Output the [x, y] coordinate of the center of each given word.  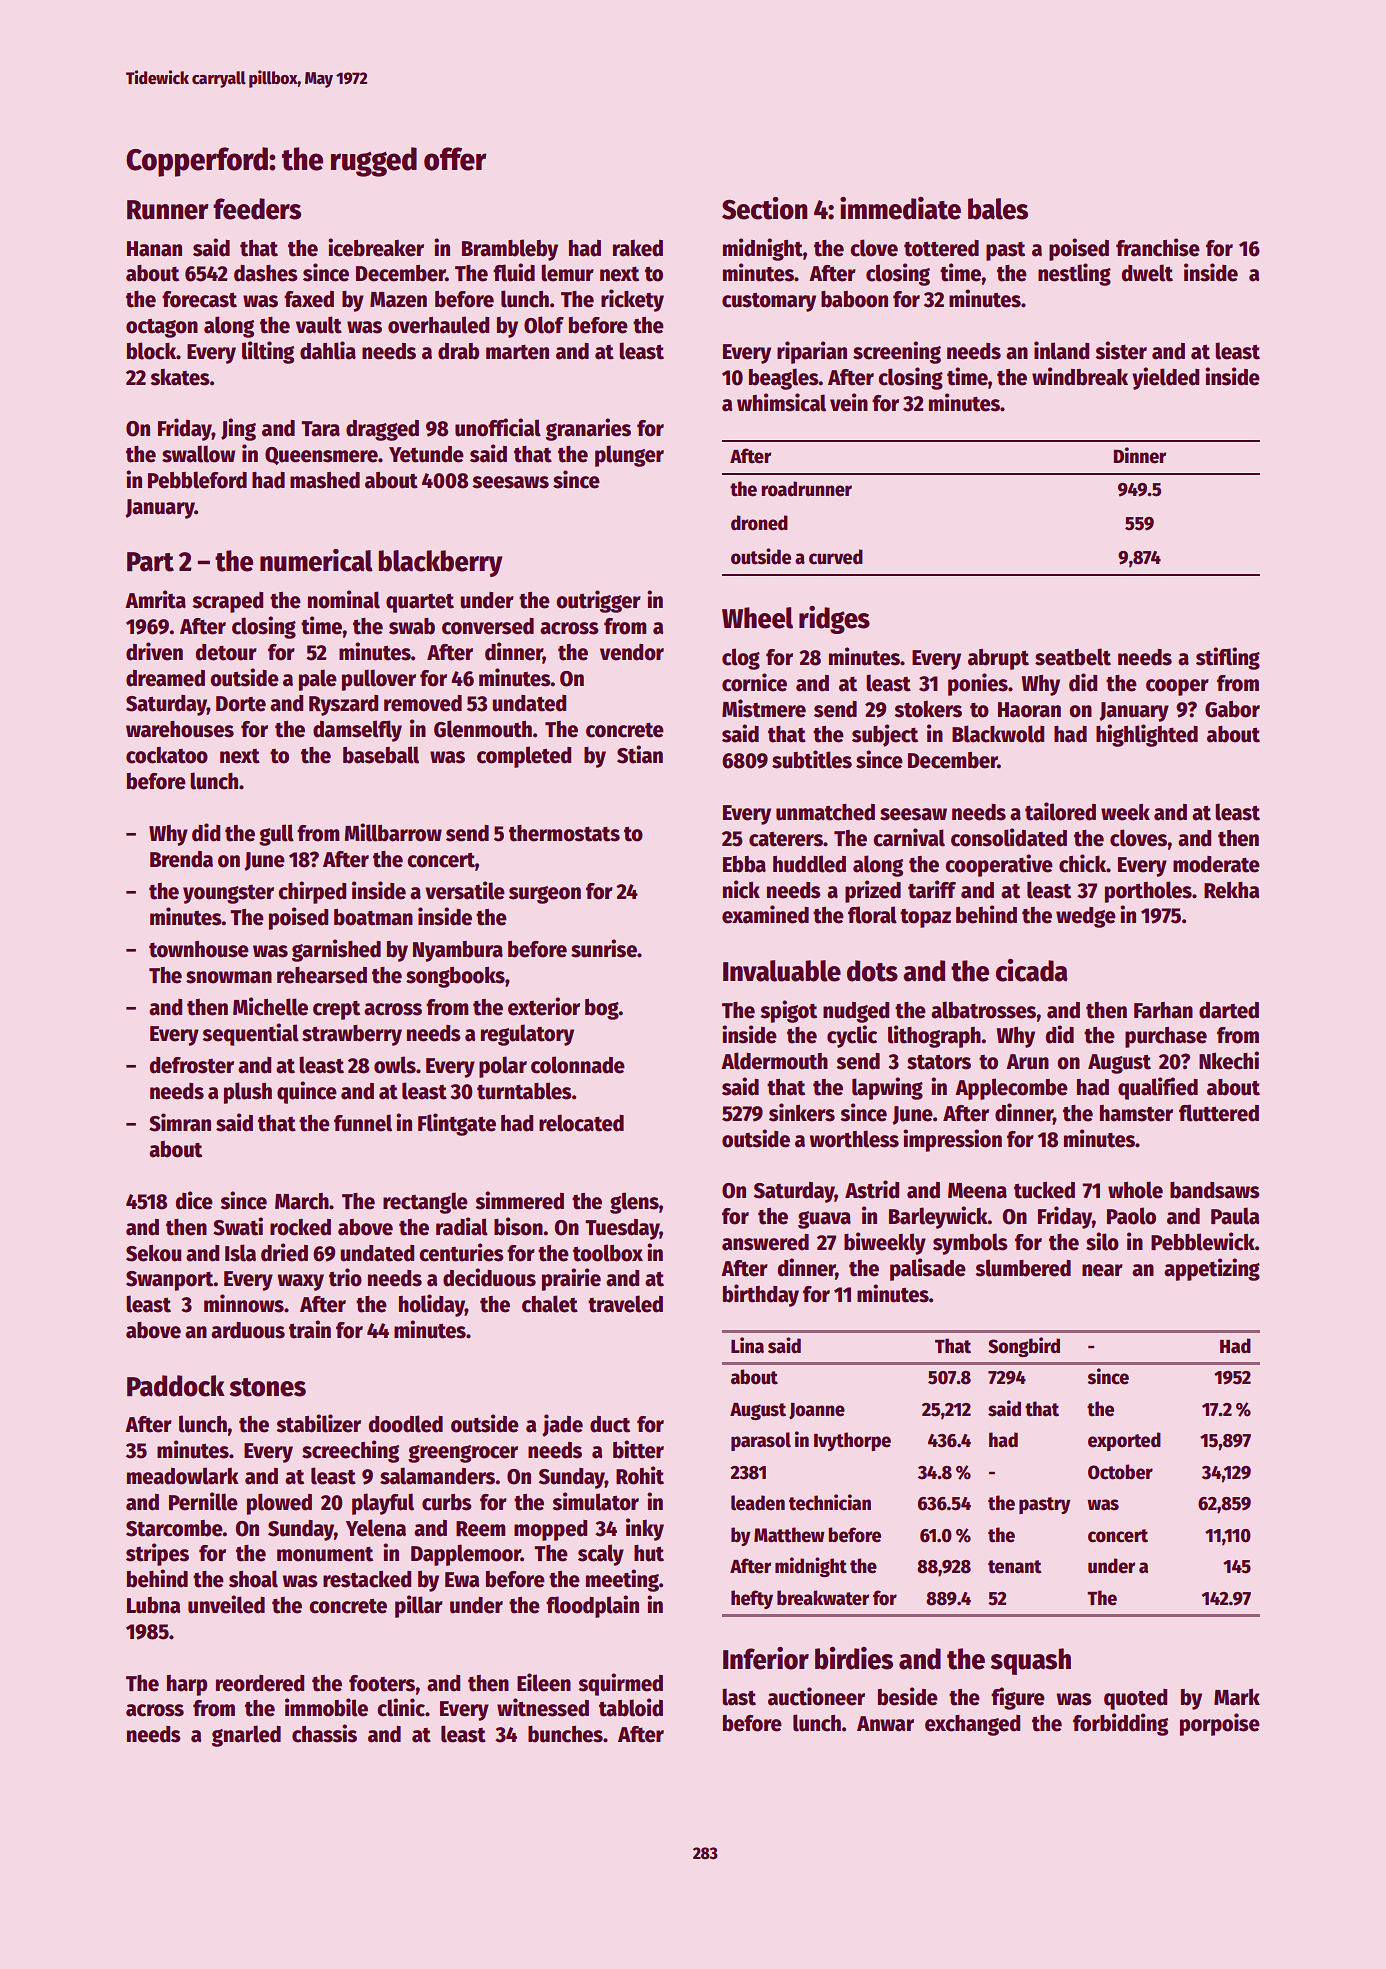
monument [325, 1554]
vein [849, 402]
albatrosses [984, 1010]
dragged [382, 430]
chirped [312, 892]
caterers [786, 839]
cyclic [852, 1036]
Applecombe [1011, 1089]
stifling [1228, 658]
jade [562, 1425]
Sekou [154, 1253]
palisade [928, 1269]
